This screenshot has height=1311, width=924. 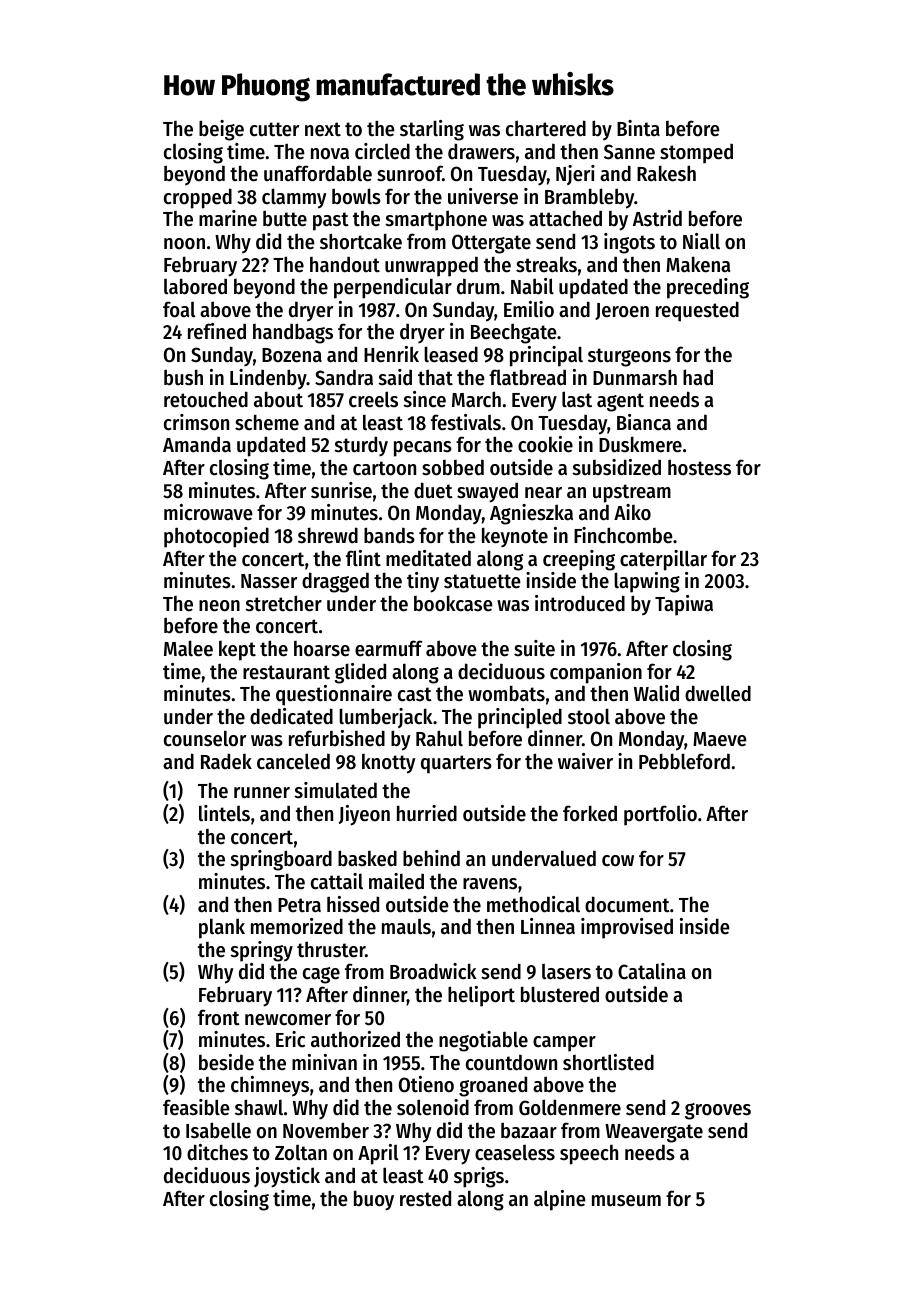 What do you see at coordinates (262, 793) in the screenshot?
I see `runner` at bounding box center [262, 793].
